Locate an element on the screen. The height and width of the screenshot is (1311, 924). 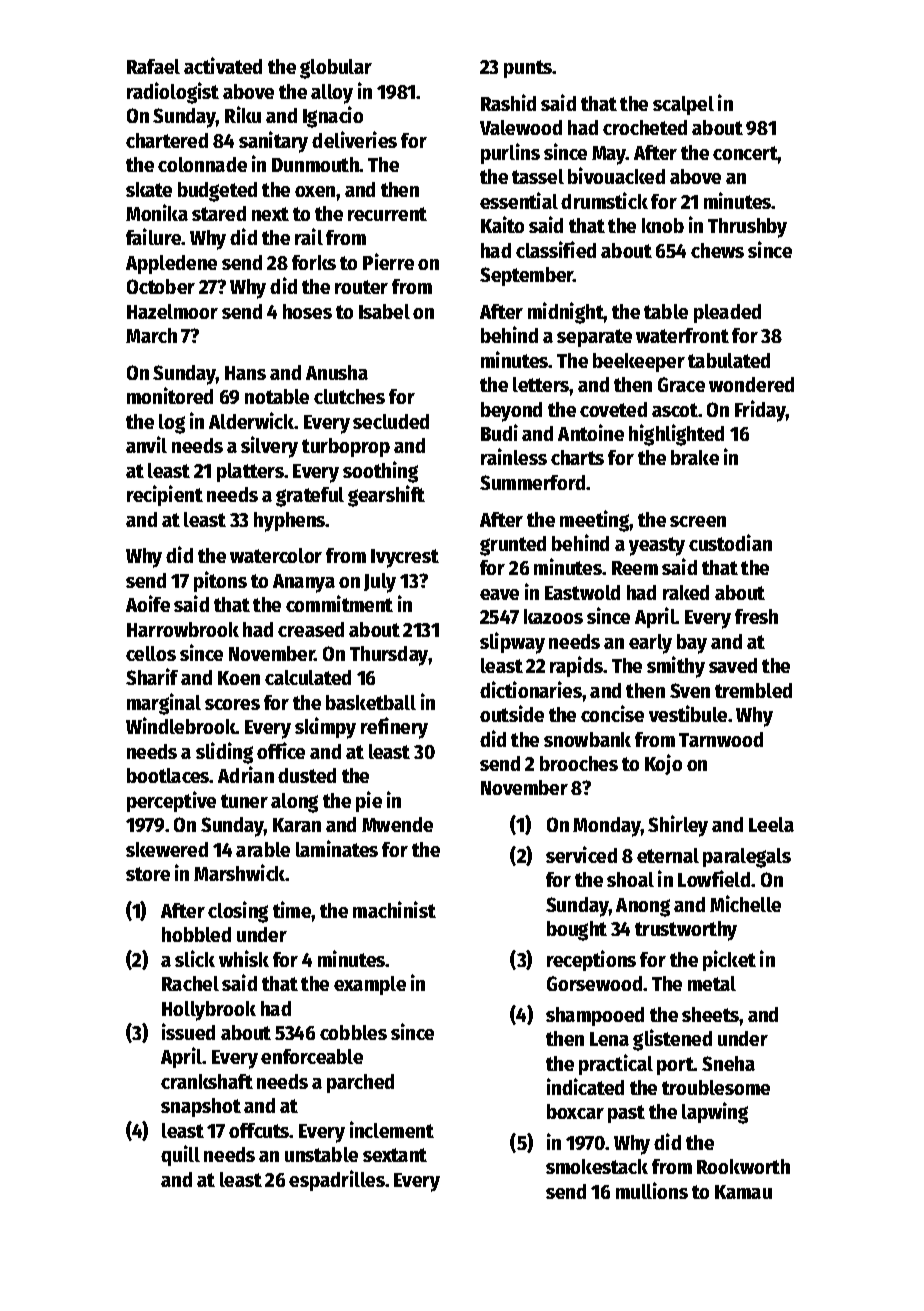
secluded is located at coordinates (391, 421).
